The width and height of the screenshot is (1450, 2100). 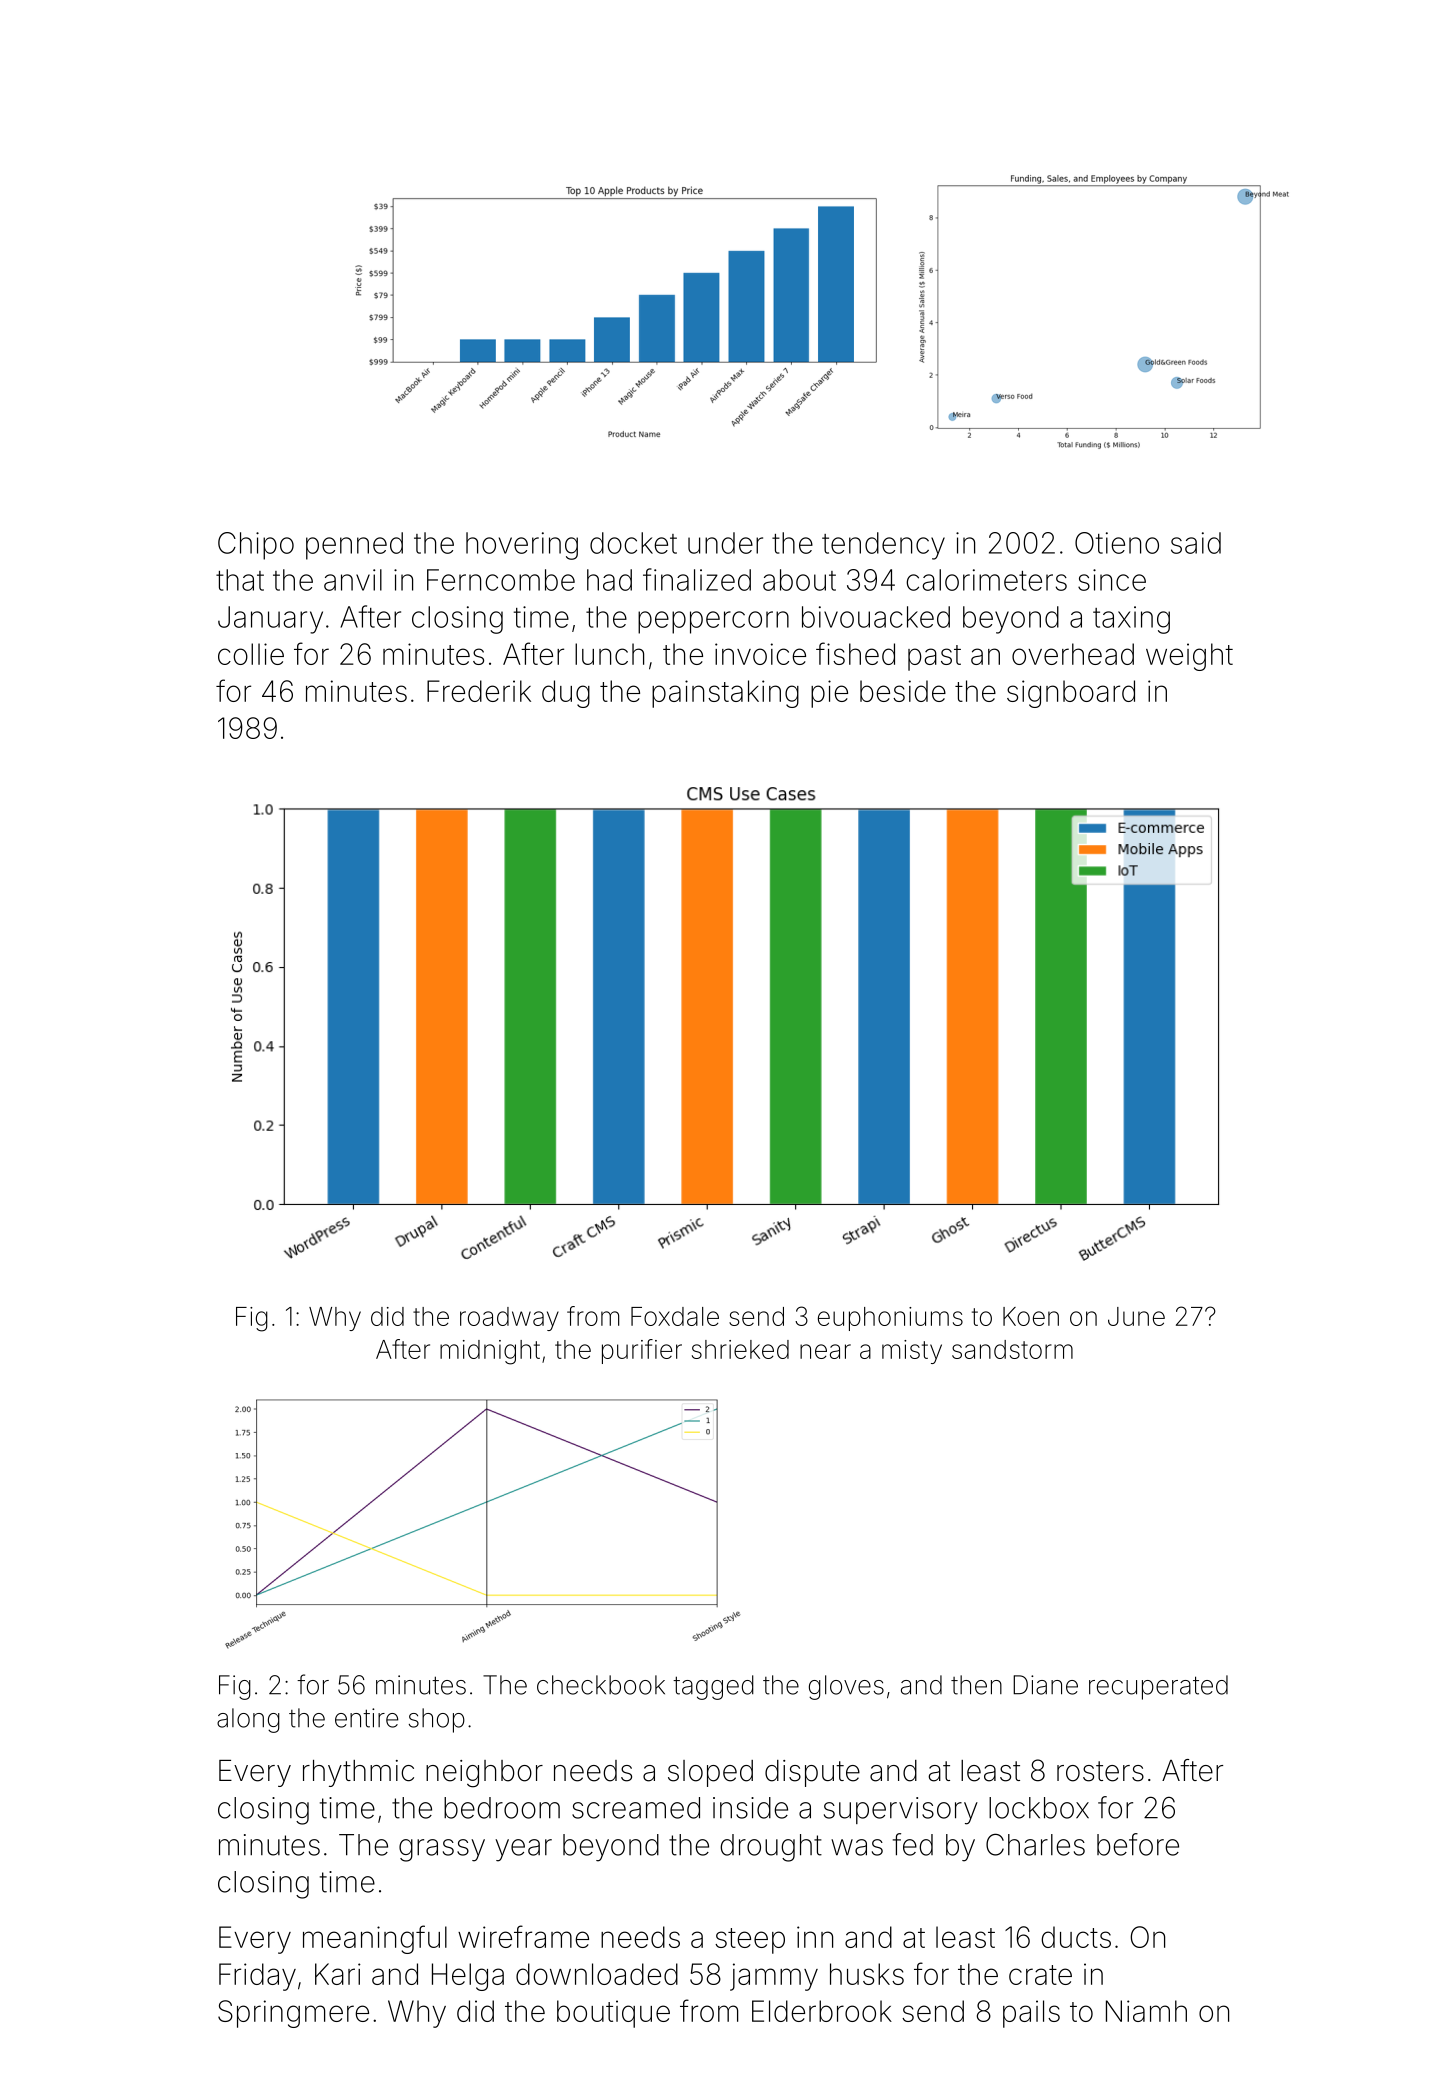 What do you see at coordinates (1196, 543) in the screenshot?
I see `said` at bounding box center [1196, 543].
